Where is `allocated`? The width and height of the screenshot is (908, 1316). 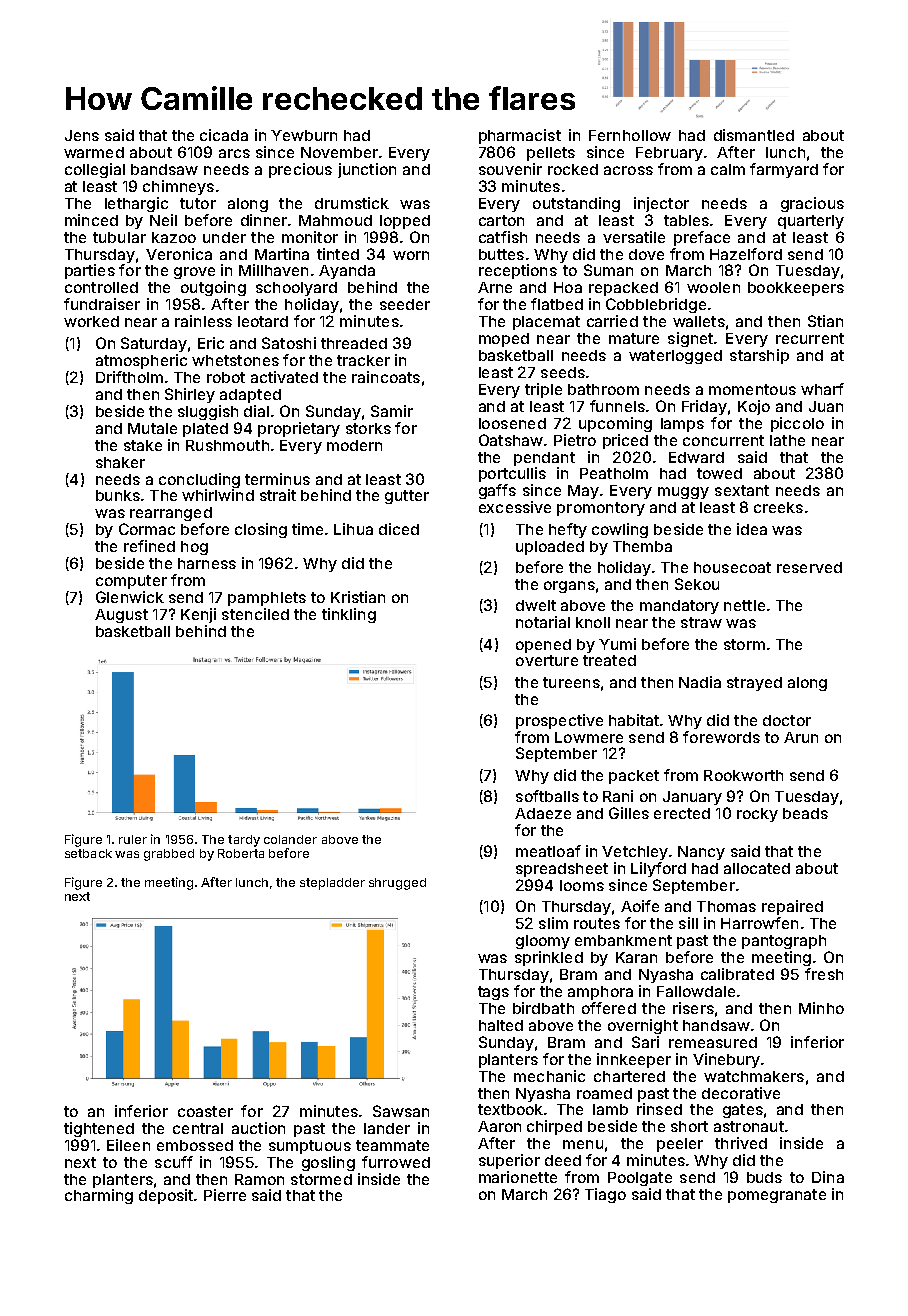
allocated is located at coordinates (757, 868).
